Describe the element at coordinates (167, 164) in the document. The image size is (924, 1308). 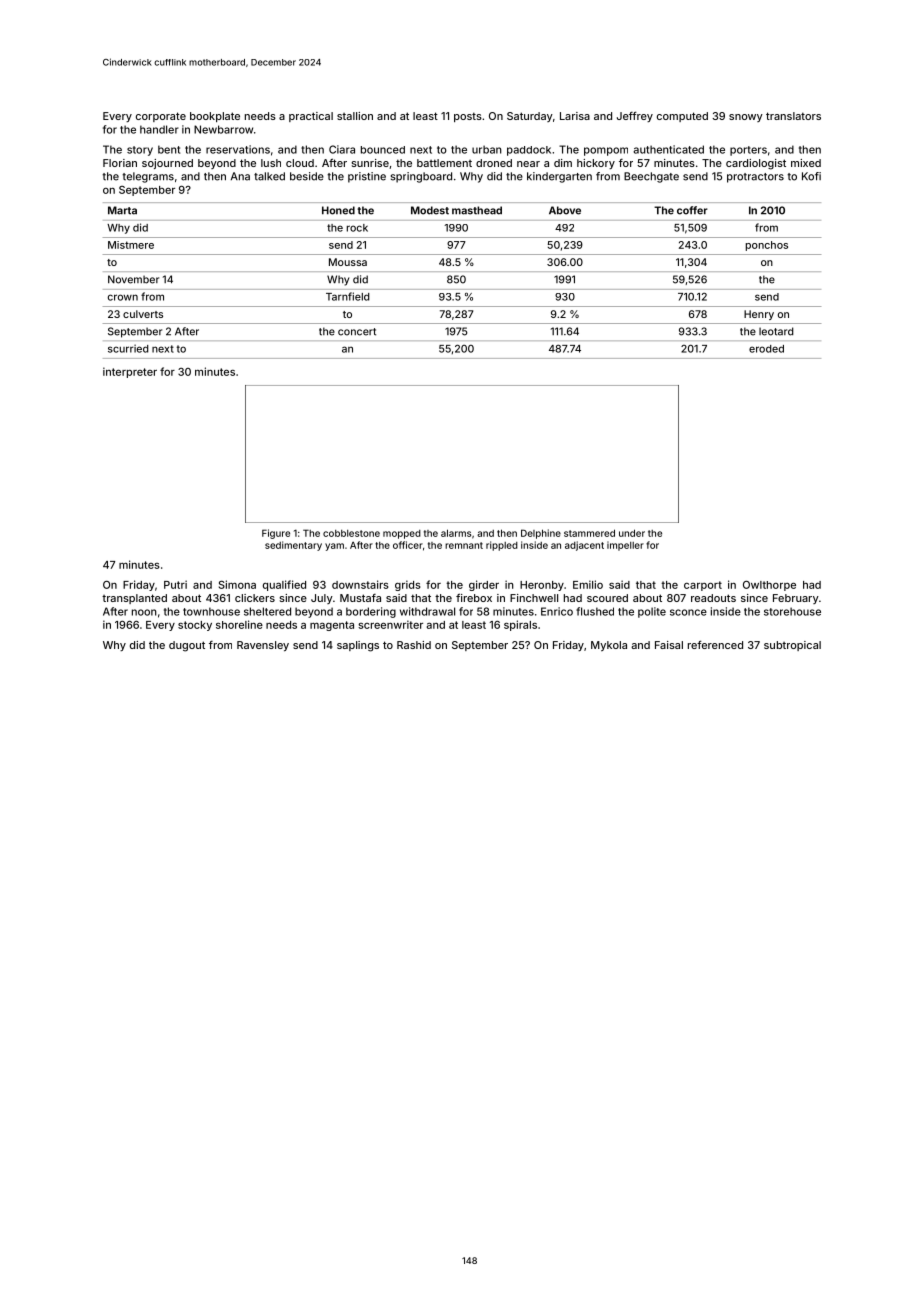
I see `sojourned` at that location.
